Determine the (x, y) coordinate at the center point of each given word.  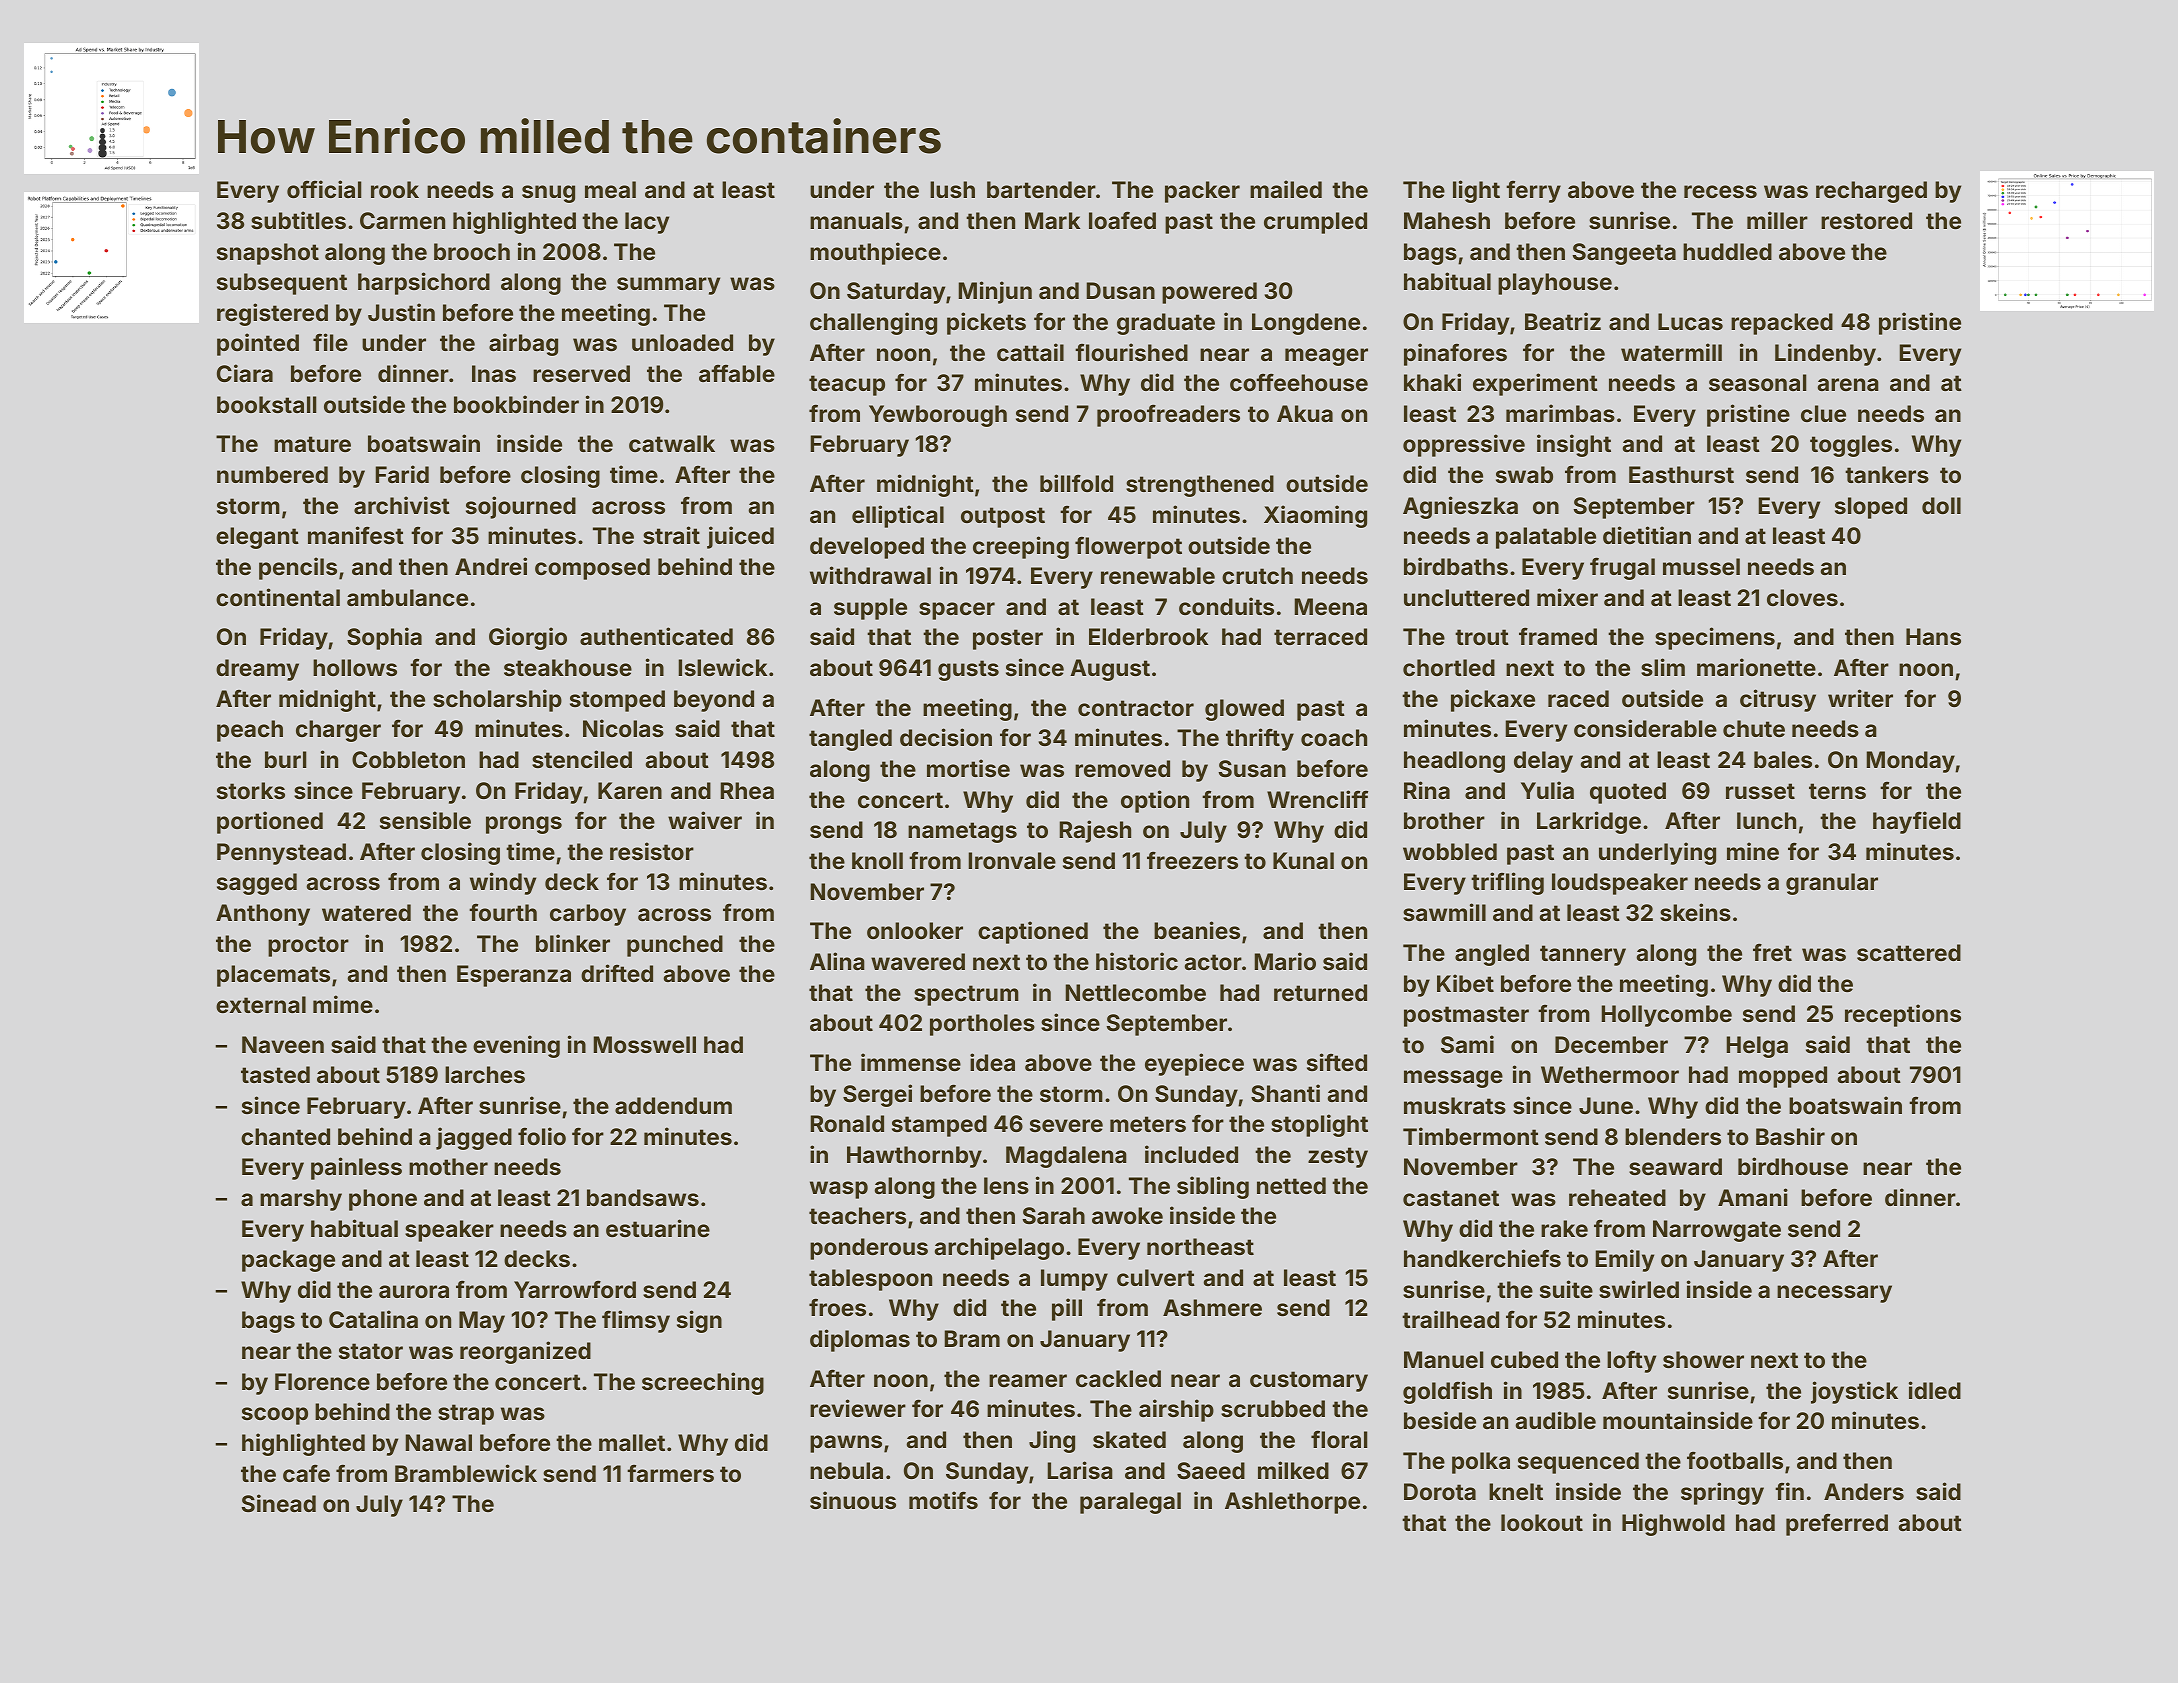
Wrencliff (1317, 799)
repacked (1782, 324)
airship (1176, 1410)
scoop (275, 1416)
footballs (1735, 1460)
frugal (1622, 568)
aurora (414, 1291)
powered (1209, 293)
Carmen (402, 220)
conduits (1226, 606)
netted (1291, 1185)
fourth (503, 912)
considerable (1645, 728)
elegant (257, 538)
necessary (1834, 1294)
